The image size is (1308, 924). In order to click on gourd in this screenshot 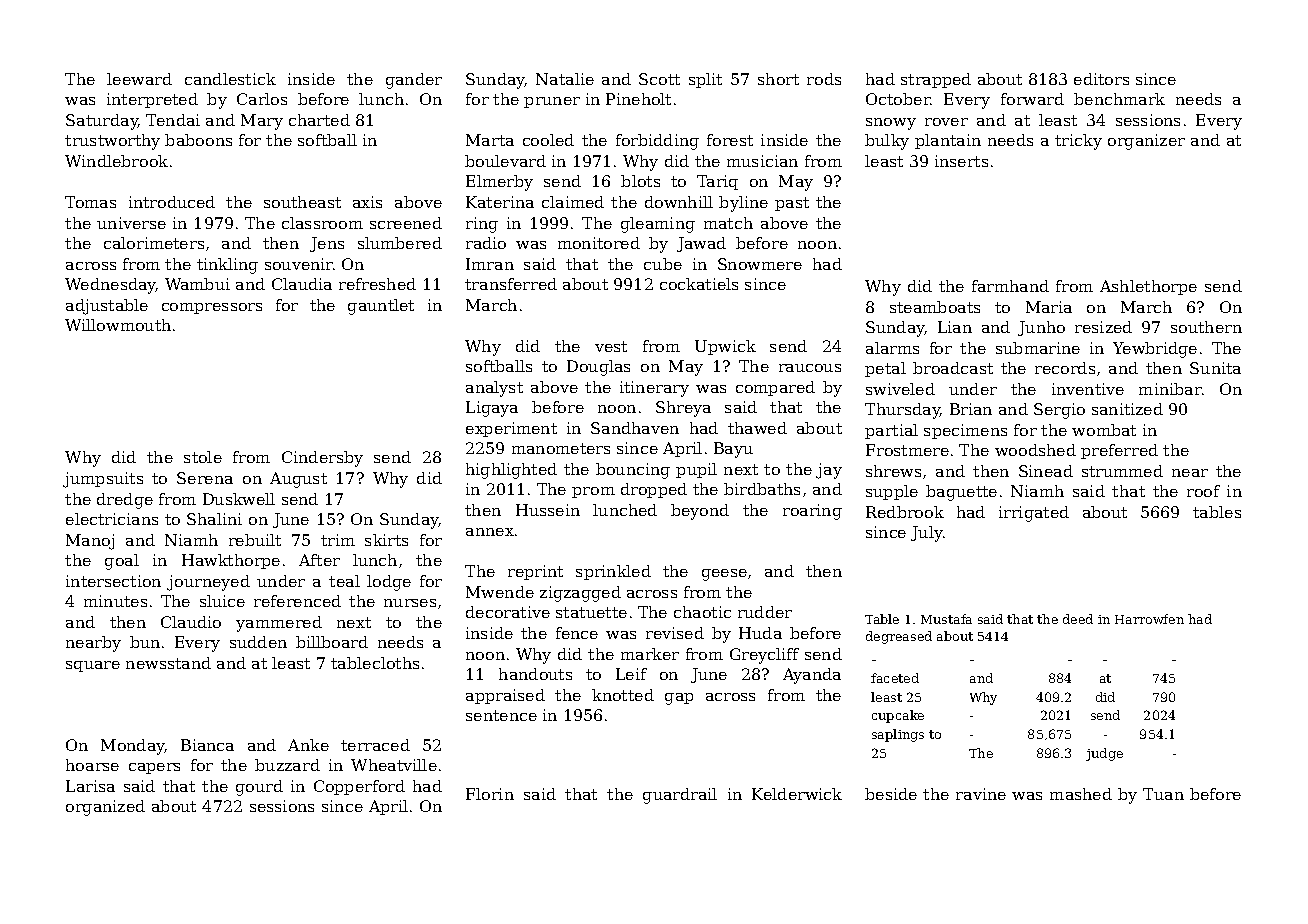, I will do `click(259, 788)`.
